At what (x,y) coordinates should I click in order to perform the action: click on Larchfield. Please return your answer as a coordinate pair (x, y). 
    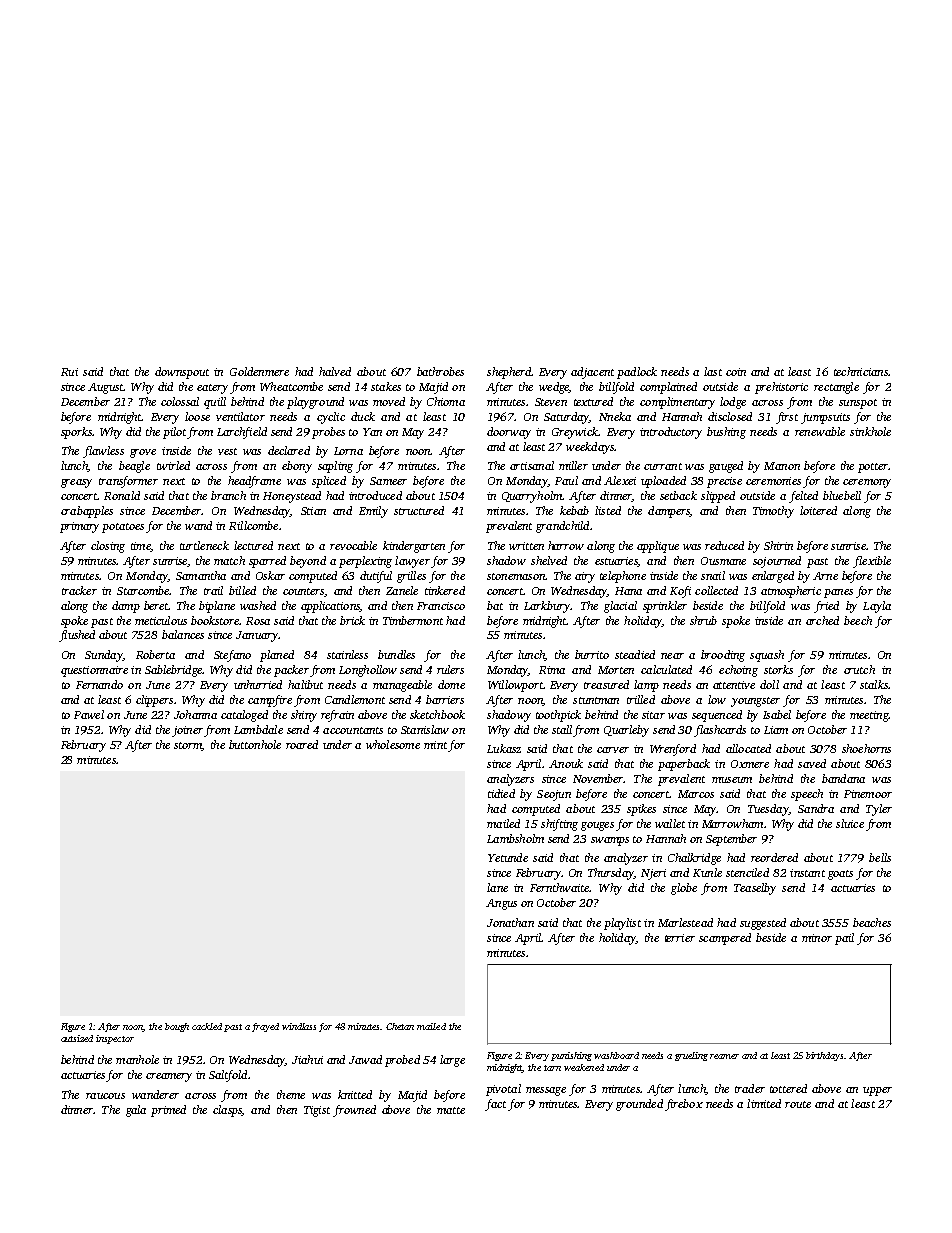
    Looking at the image, I should click on (242, 433).
